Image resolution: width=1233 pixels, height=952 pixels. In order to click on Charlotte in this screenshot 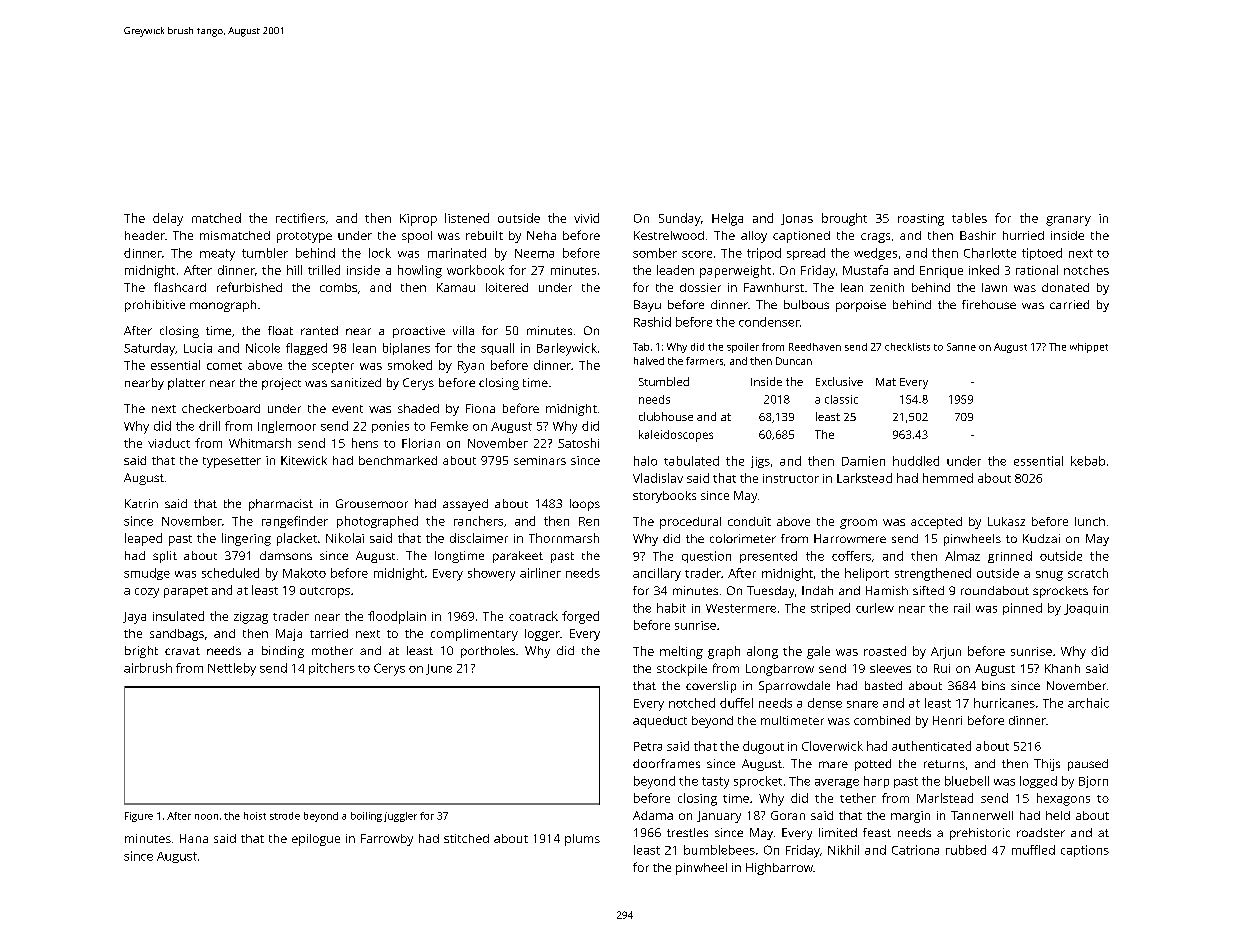, I will do `click(990, 253)`.
